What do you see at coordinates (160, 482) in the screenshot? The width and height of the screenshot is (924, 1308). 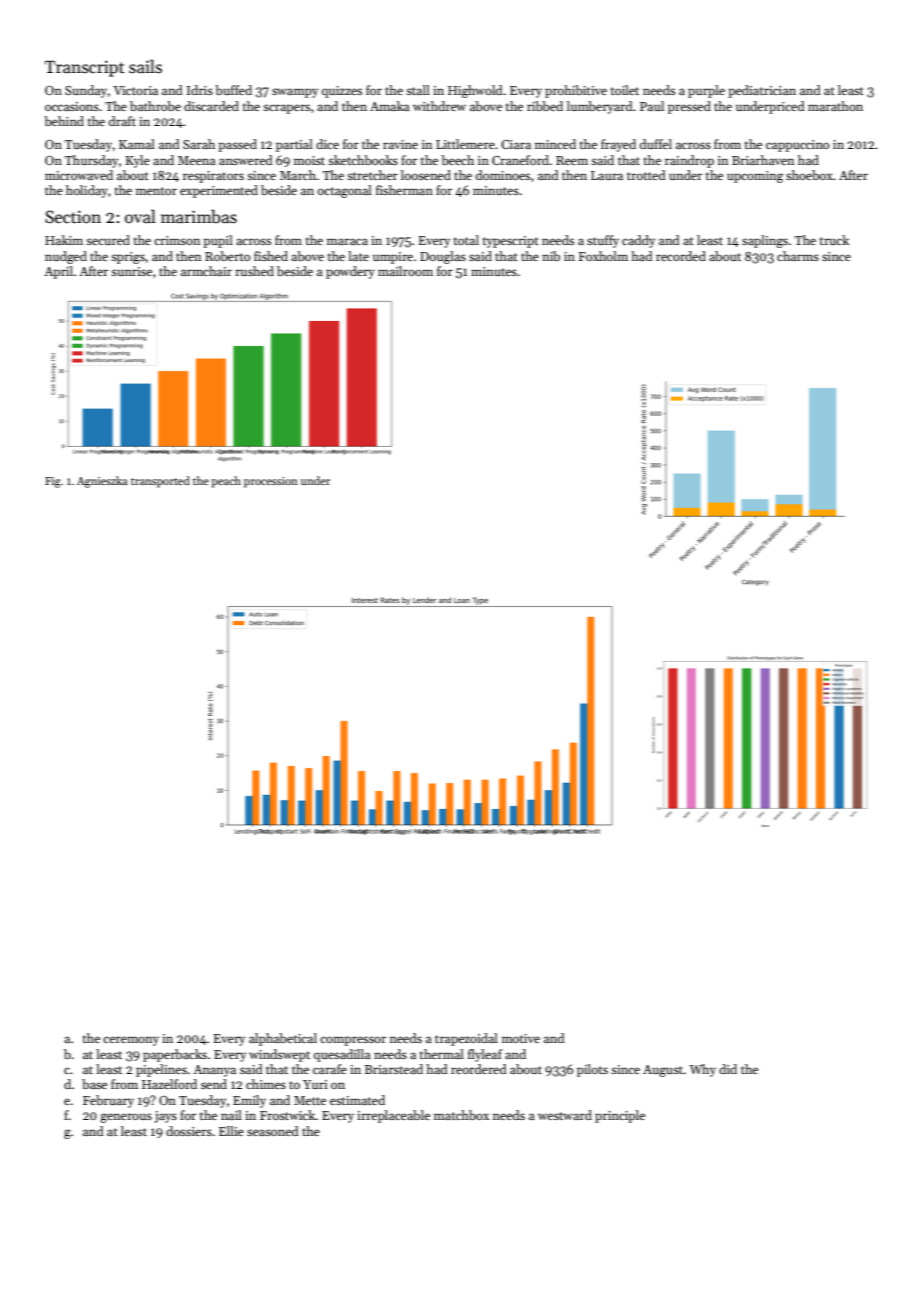 I see `transported` at bounding box center [160, 482].
